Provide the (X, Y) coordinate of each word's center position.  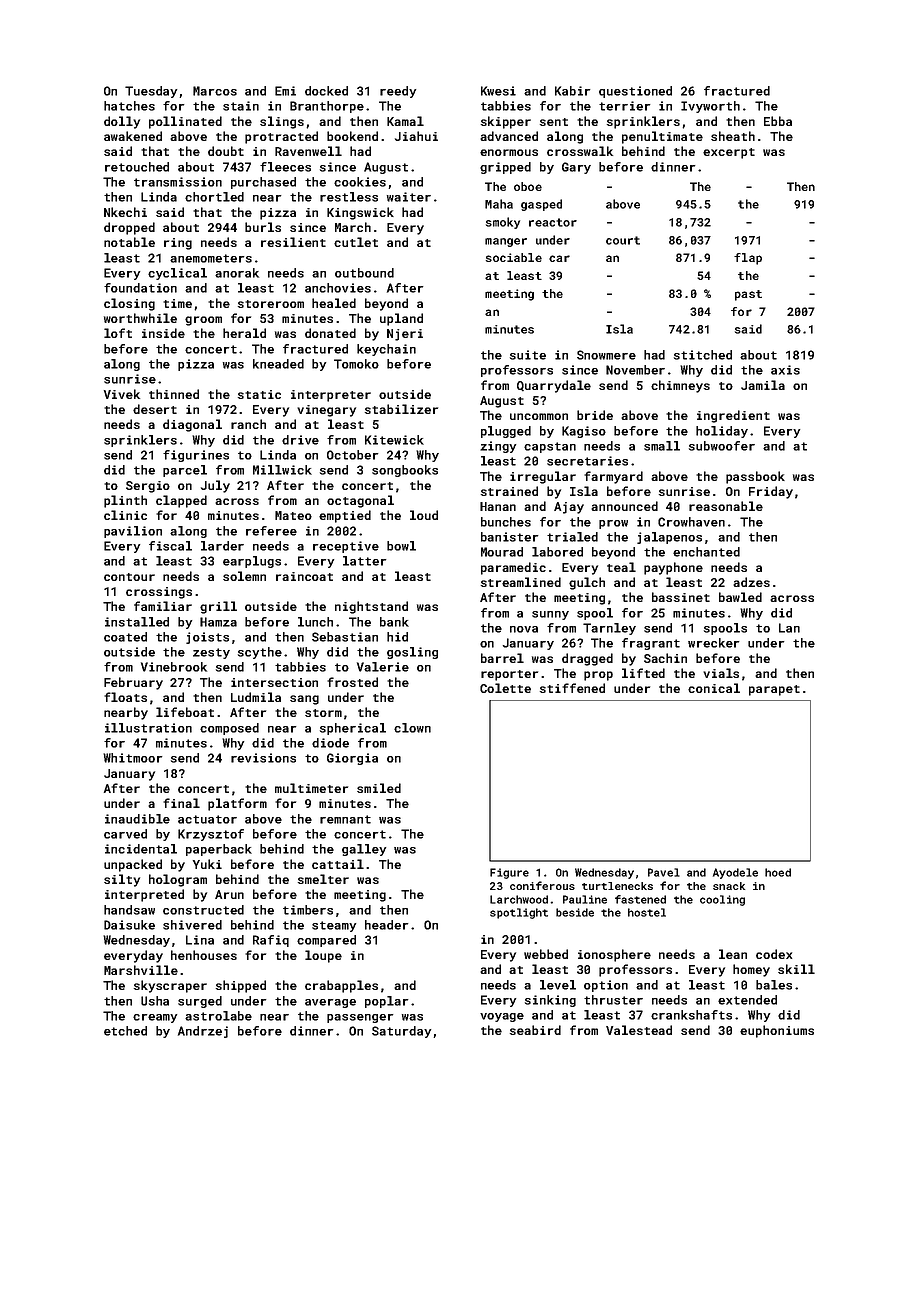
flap (748, 259)
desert (155, 409)
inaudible (137, 819)
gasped (541, 205)
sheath (733, 136)
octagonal (360, 501)
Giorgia (352, 759)
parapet (774, 690)
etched (125, 1031)
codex (774, 954)
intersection (274, 682)
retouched (137, 167)
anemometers (211, 258)
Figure (509, 873)
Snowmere (606, 355)
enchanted (706, 552)
